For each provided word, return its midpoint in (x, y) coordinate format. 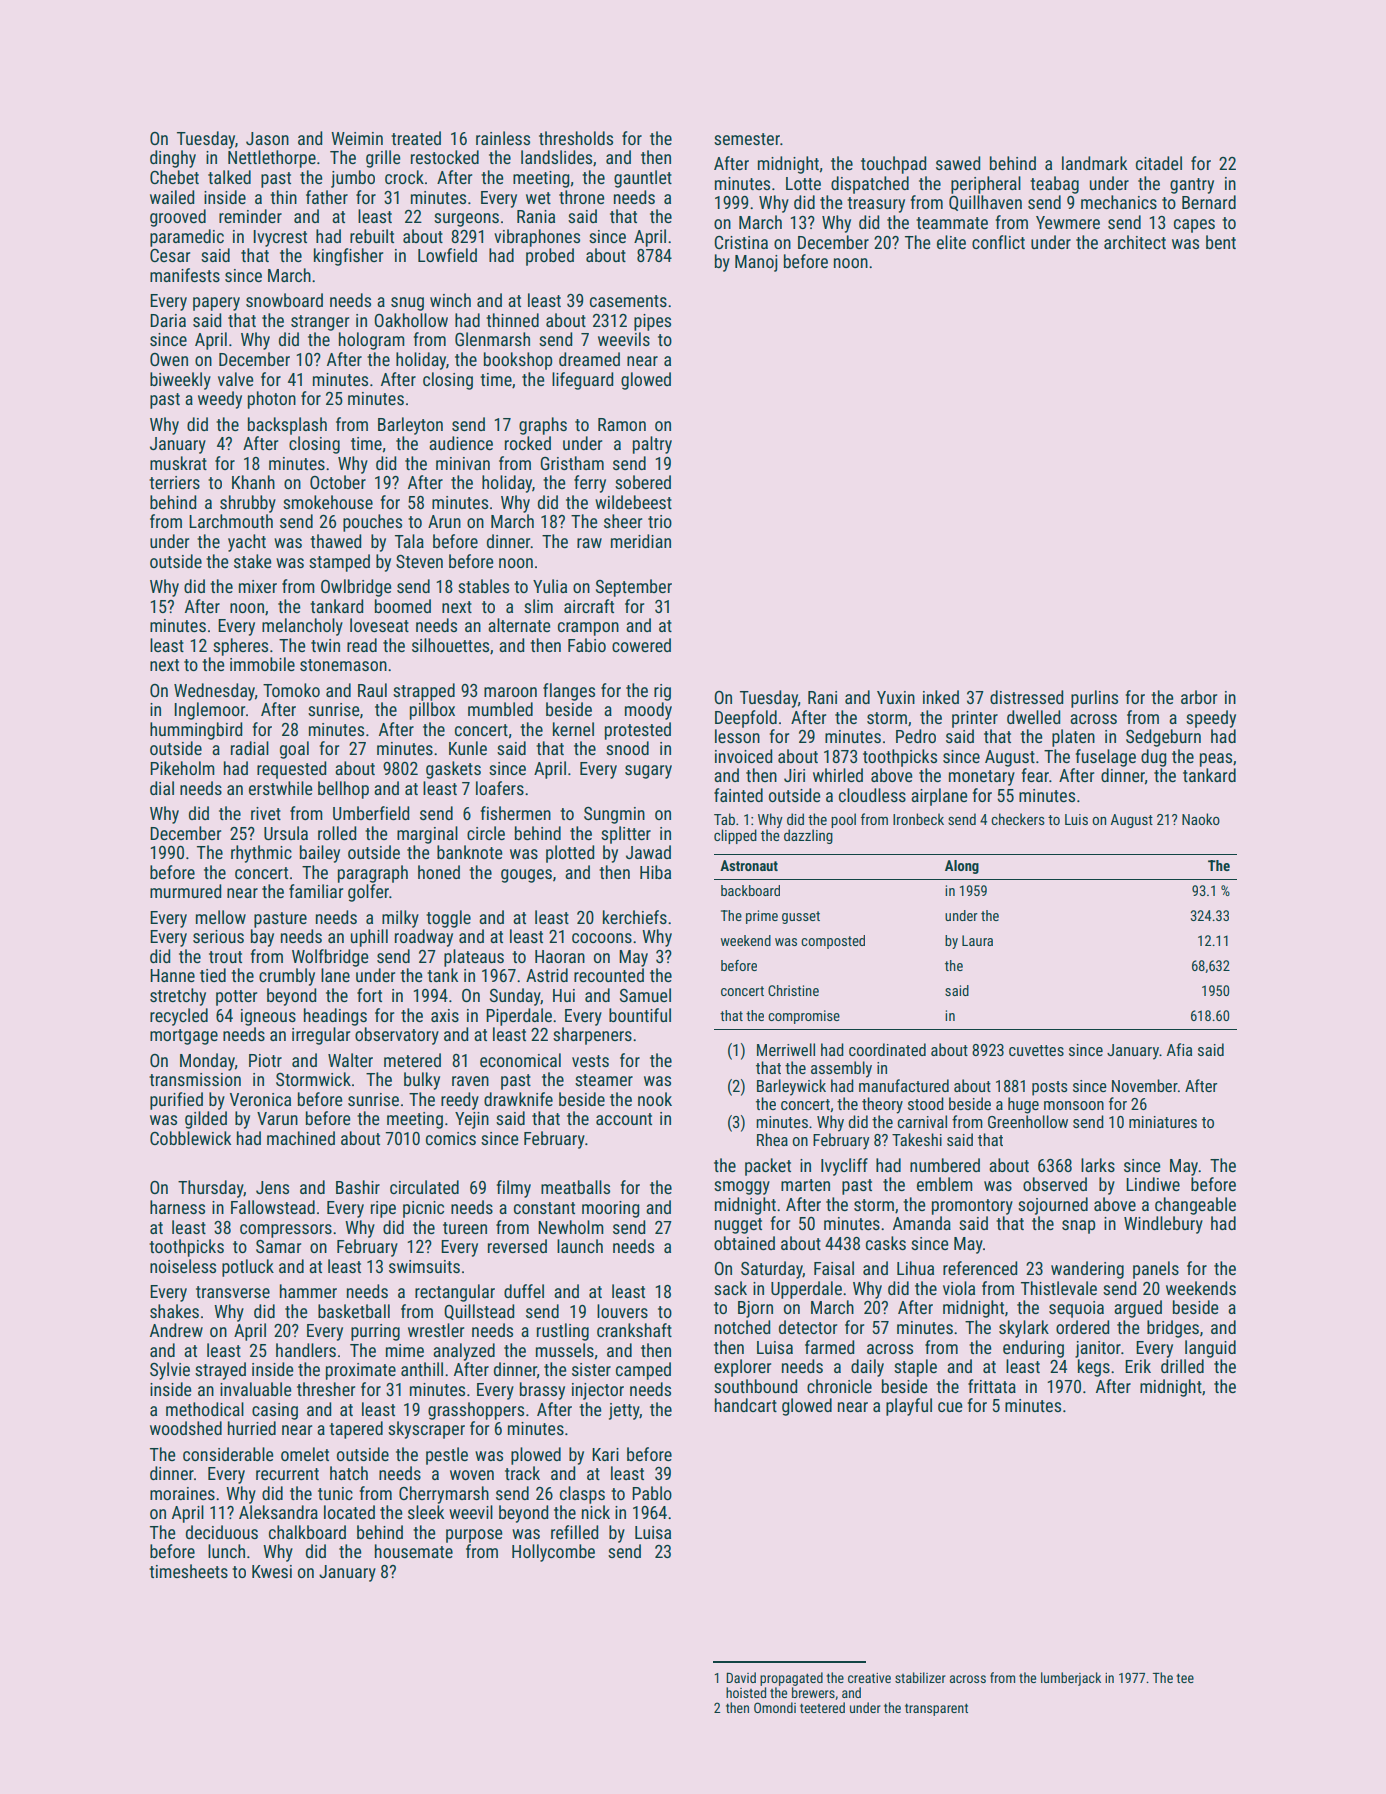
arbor (1199, 697)
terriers (174, 482)
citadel (1159, 163)
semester (747, 139)
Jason (267, 138)
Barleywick (791, 1087)
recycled (179, 1017)
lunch (226, 1551)
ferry (590, 484)
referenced (980, 1268)
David (741, 1677)
